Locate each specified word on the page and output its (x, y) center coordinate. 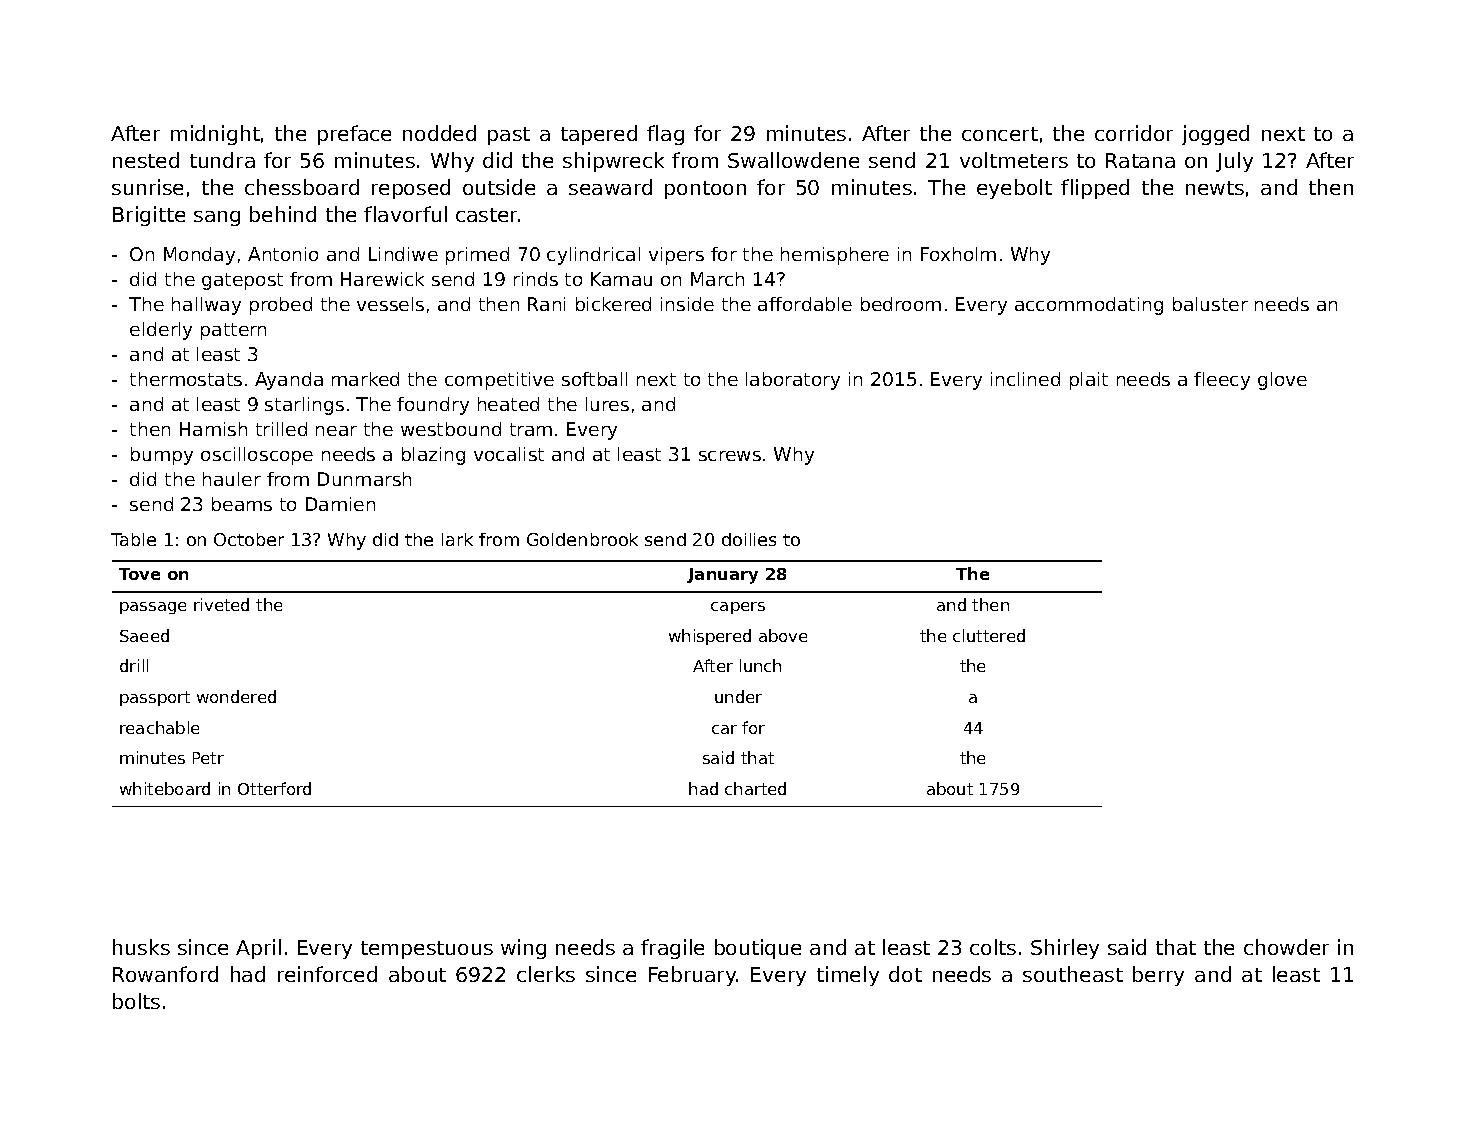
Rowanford (165, 974)
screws (730, 456)
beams (242, 504)
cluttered (989, 635)
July (1234, 162)
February (693, 976)
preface (354, 135)
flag (665, 135)
